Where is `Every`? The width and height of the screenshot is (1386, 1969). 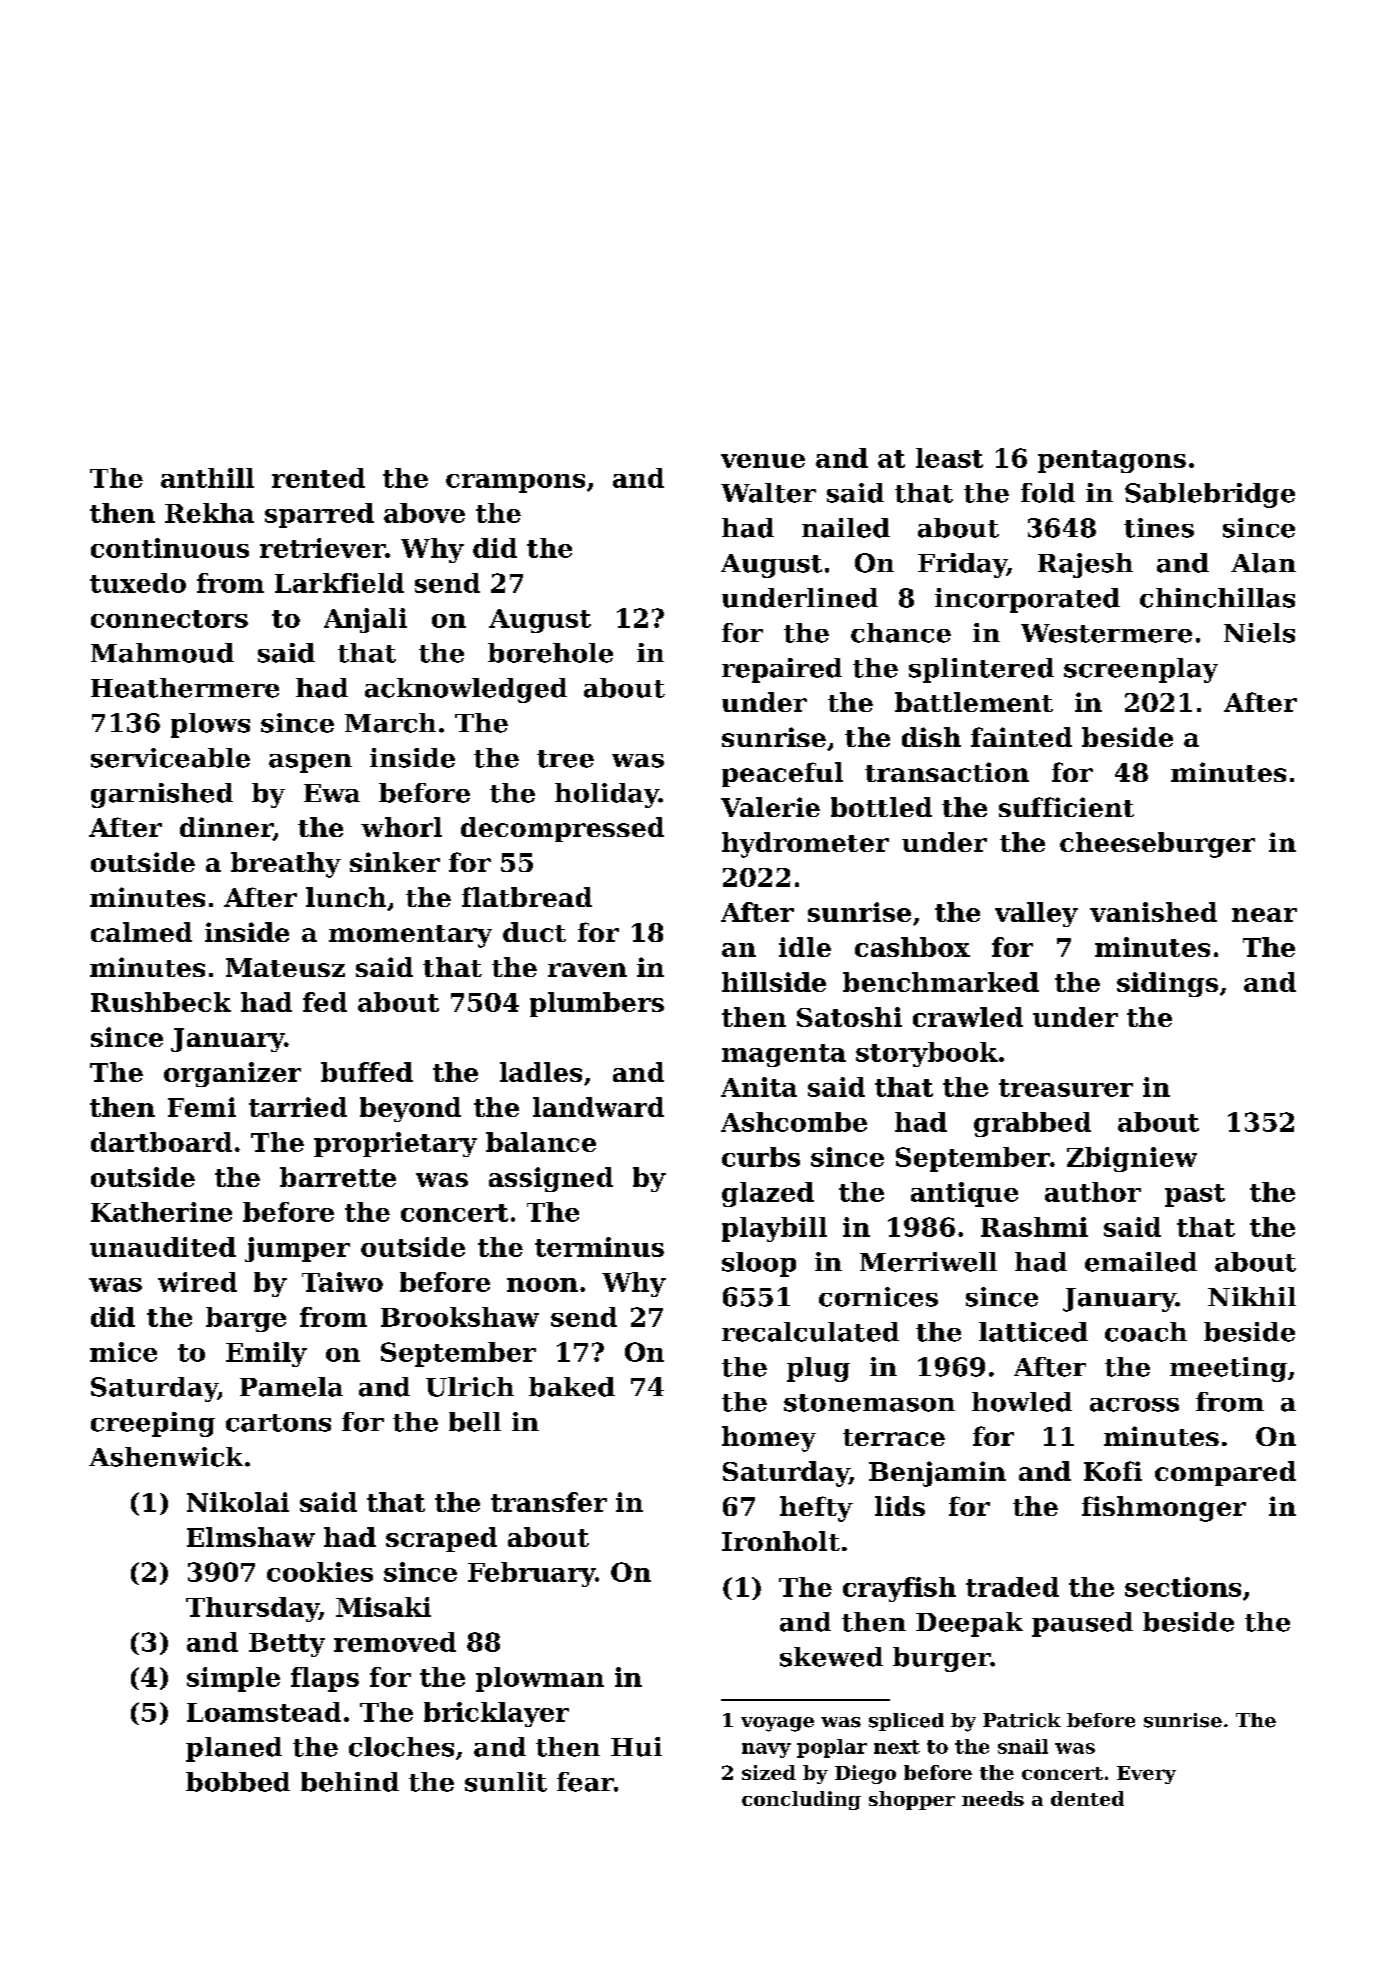
Every is located at coordinates (1146, 1775).
